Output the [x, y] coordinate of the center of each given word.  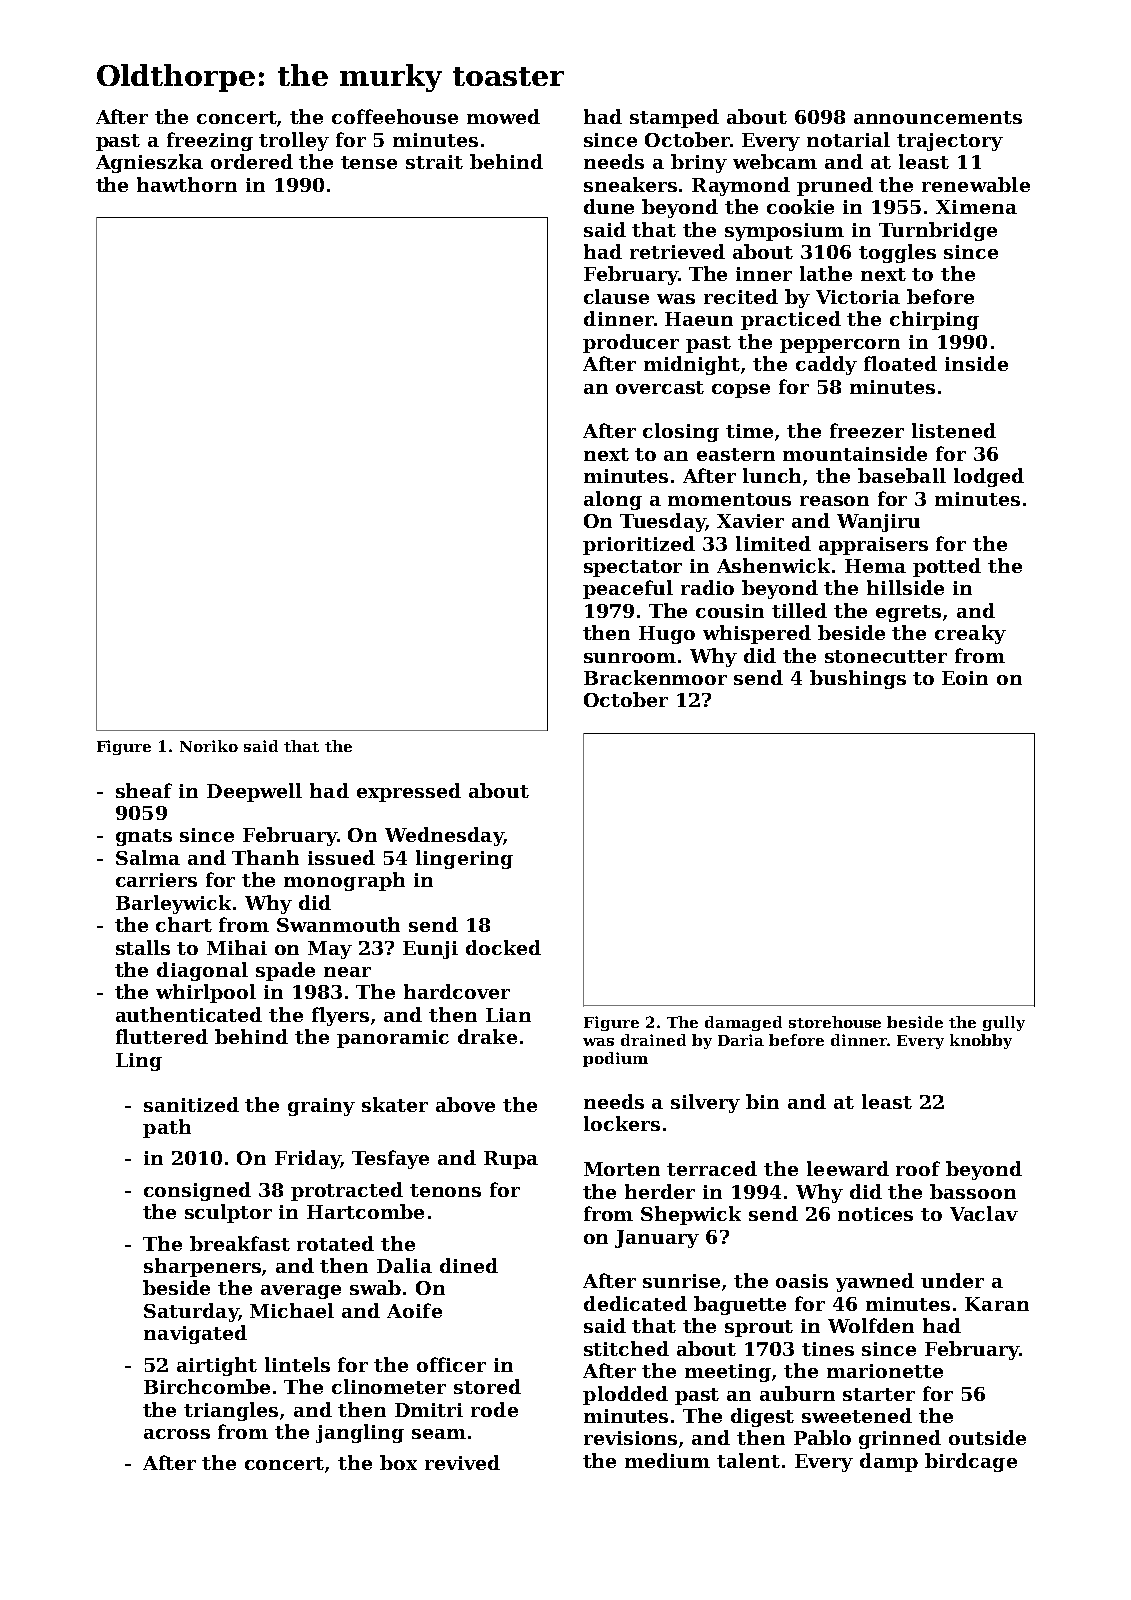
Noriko [209, 746]
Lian [508, 1015]
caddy [826, 365]
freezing [210, 141]
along [613, 500]
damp [889, 1462]
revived [462, 1462]
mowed [503, 116]
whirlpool [206, 993]
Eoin [965, 678]
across [177, 1434]
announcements [938, 117]
